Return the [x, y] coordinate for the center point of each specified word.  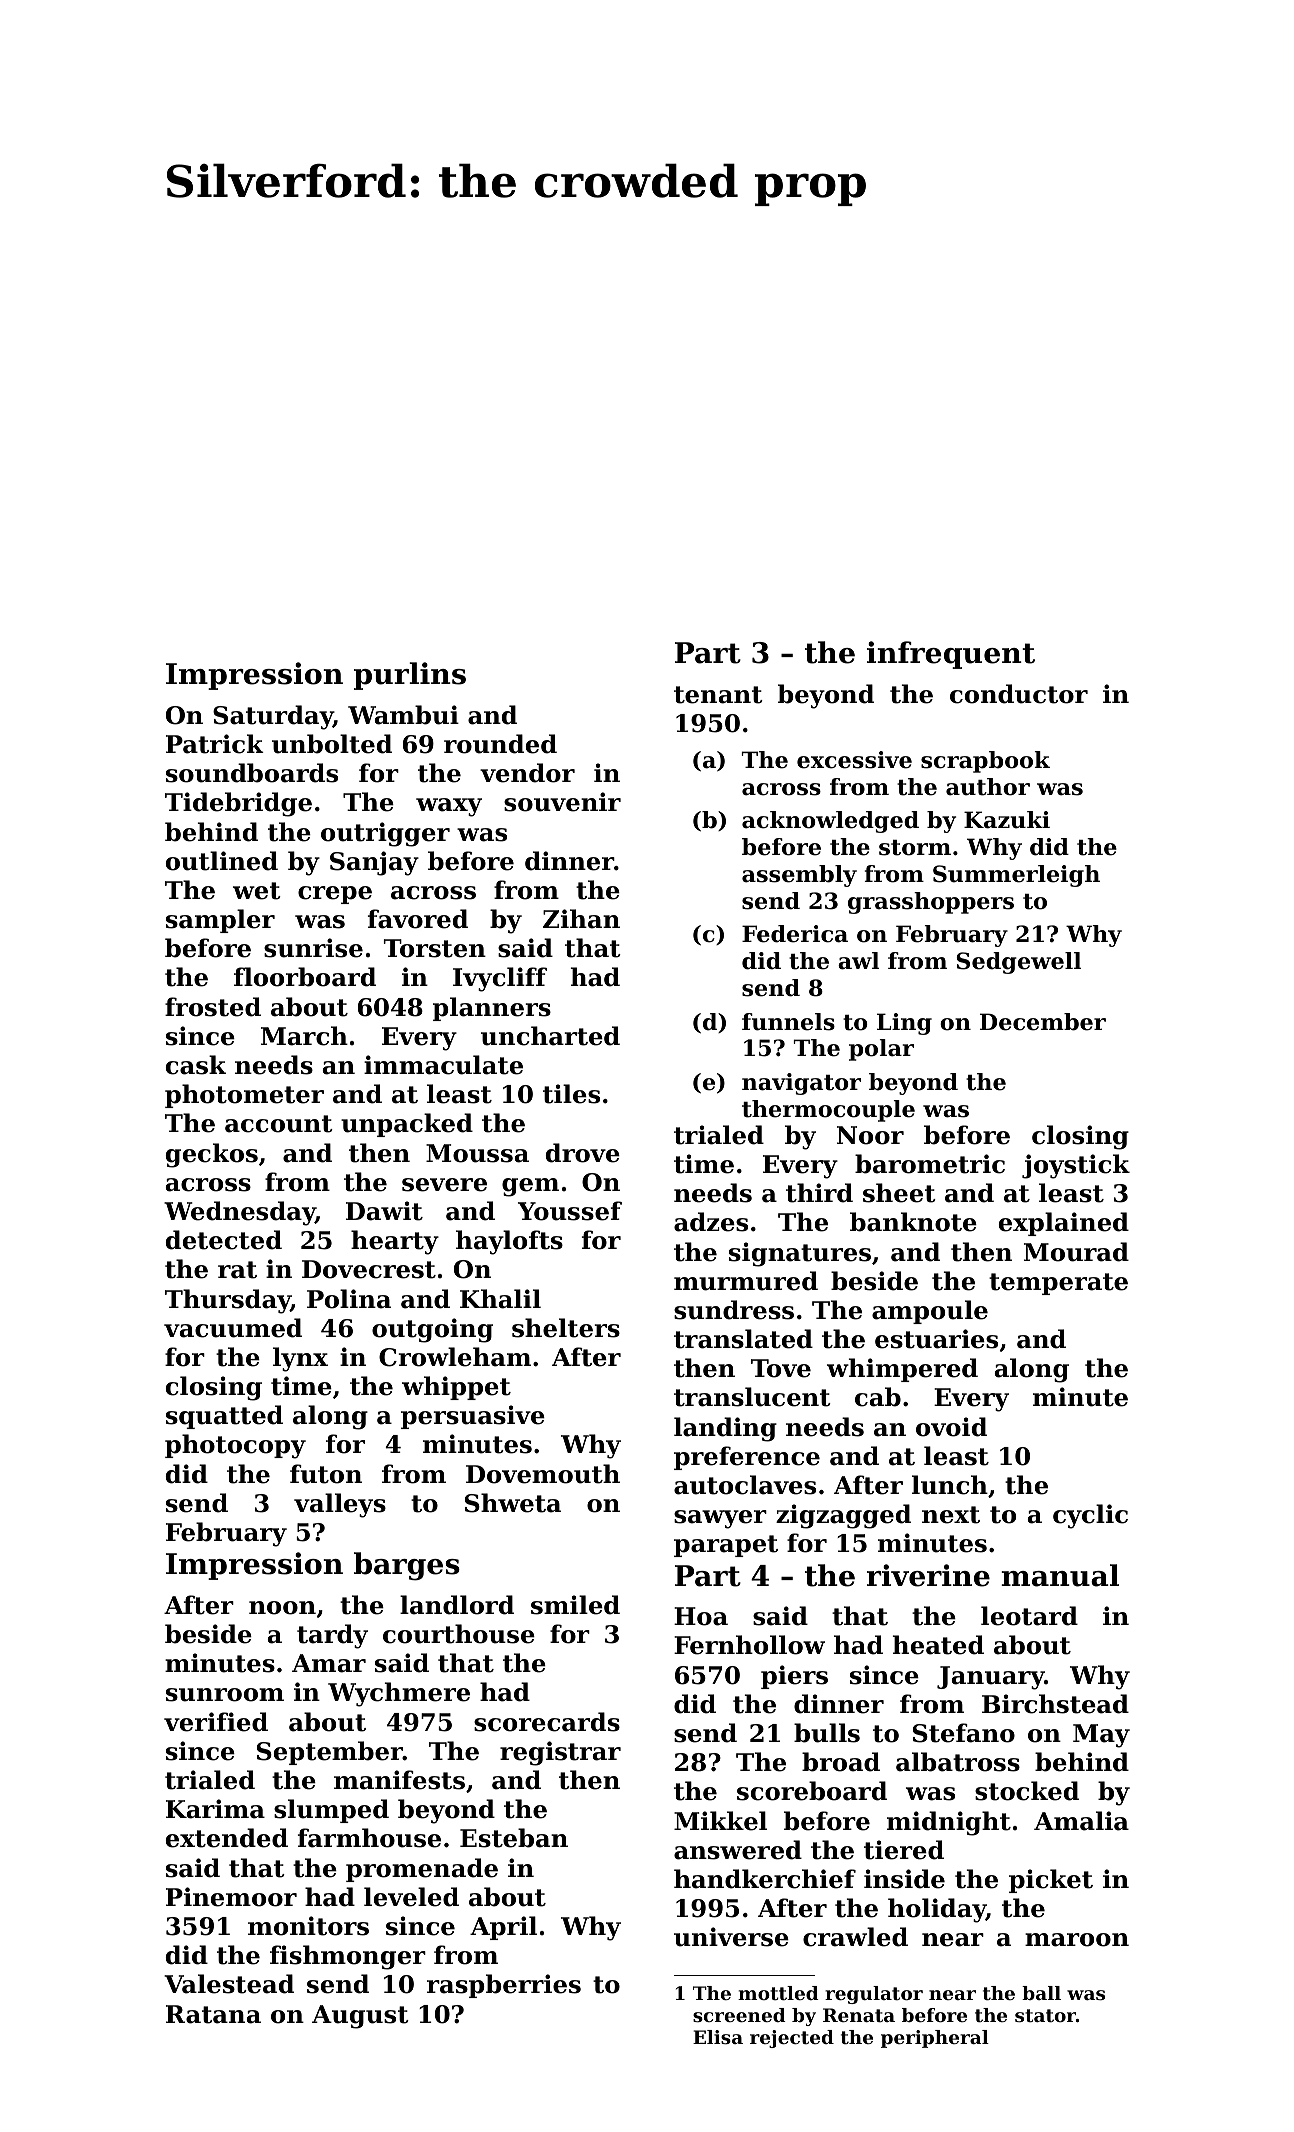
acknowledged [830, 822]
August [360, 2017]
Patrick [215, 744]
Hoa [701, 1616]
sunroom [225, 1695]
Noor [870, 1135]
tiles [571, 1094]
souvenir [562, 802]
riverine [928, 1575]
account [279, 1124]
